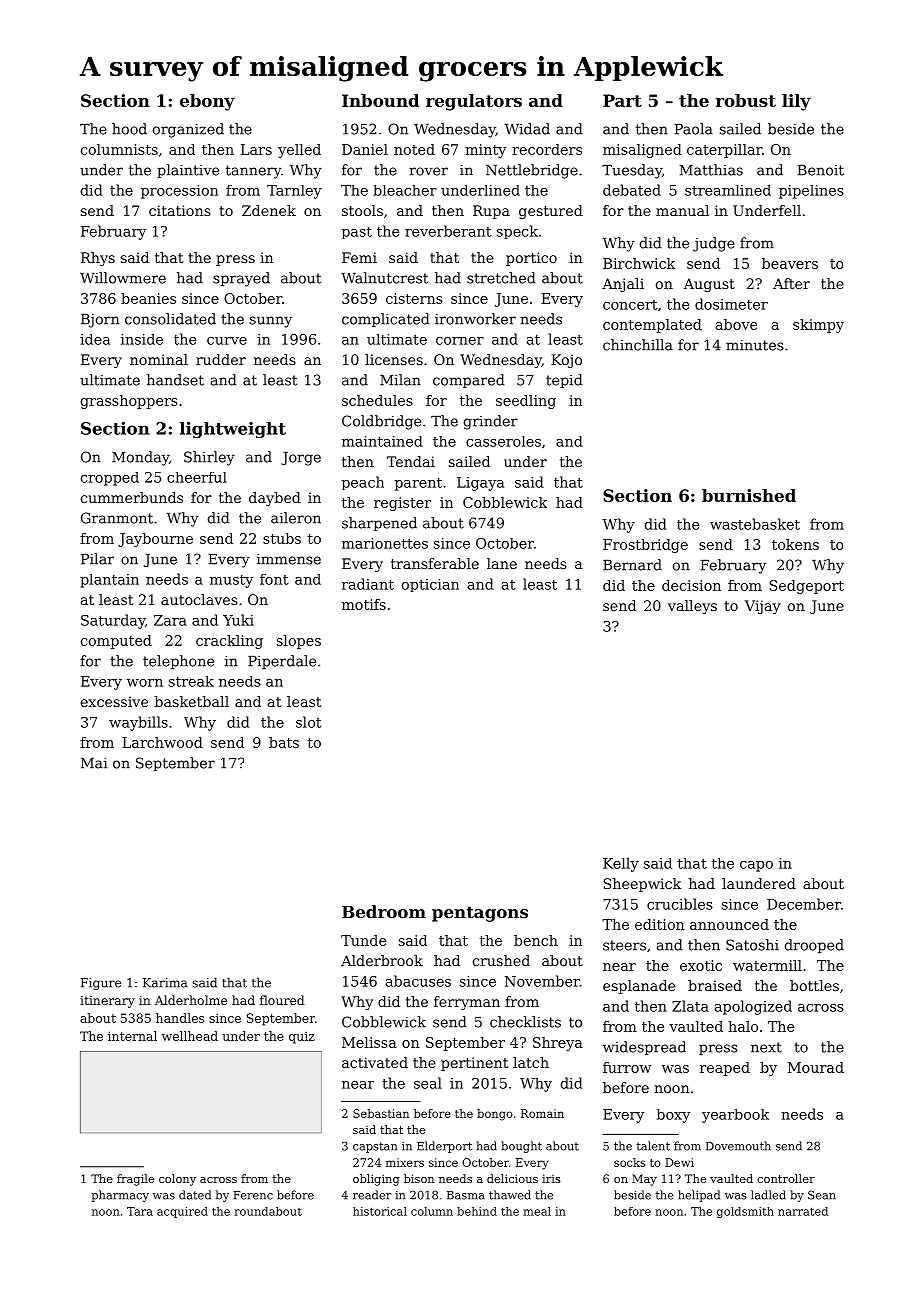  Describe the element at coordinates (294, 192) in the document. I see `Tarnley` at that location.
